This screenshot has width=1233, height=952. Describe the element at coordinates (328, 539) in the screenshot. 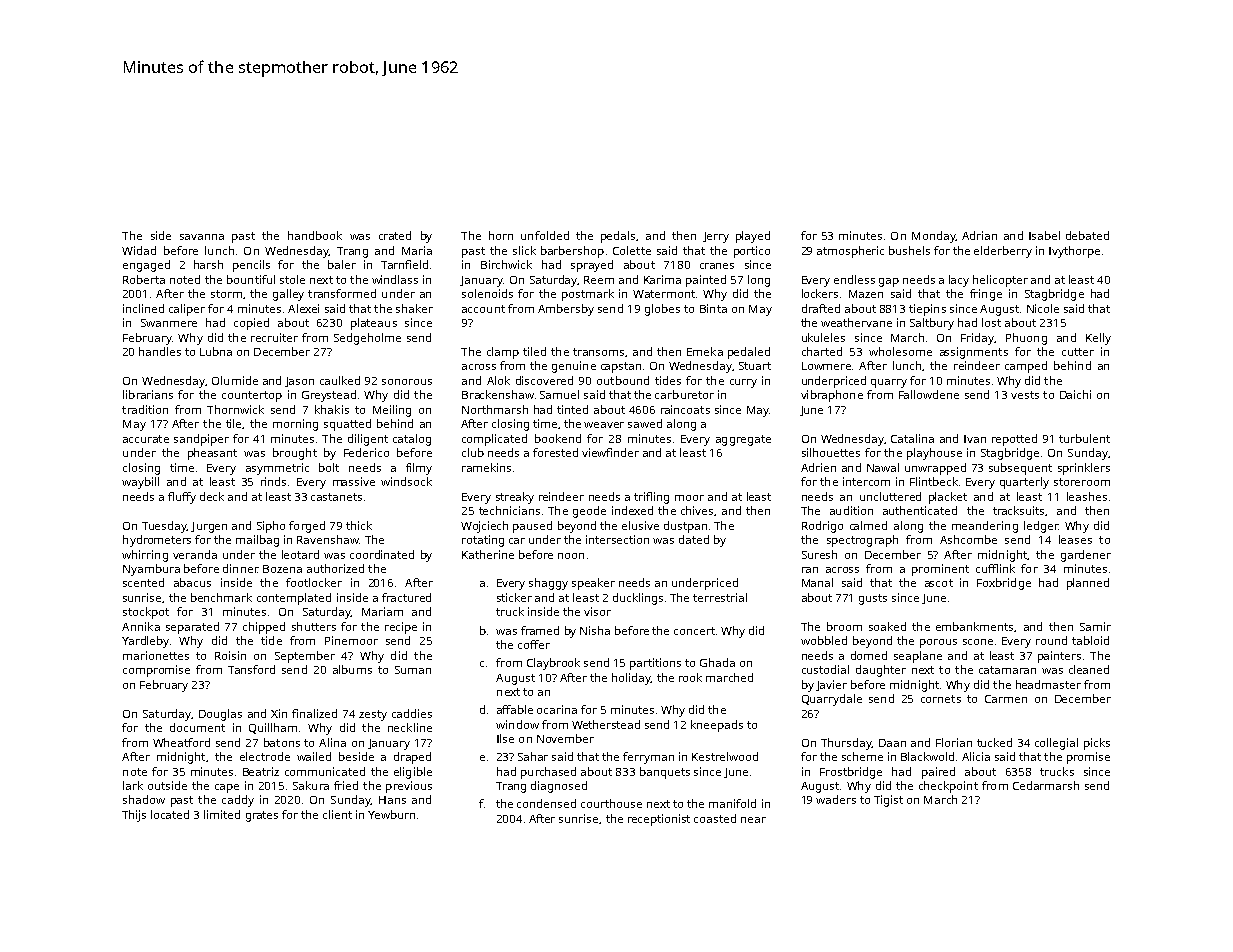

I see `Ravenshaw` at that location.
